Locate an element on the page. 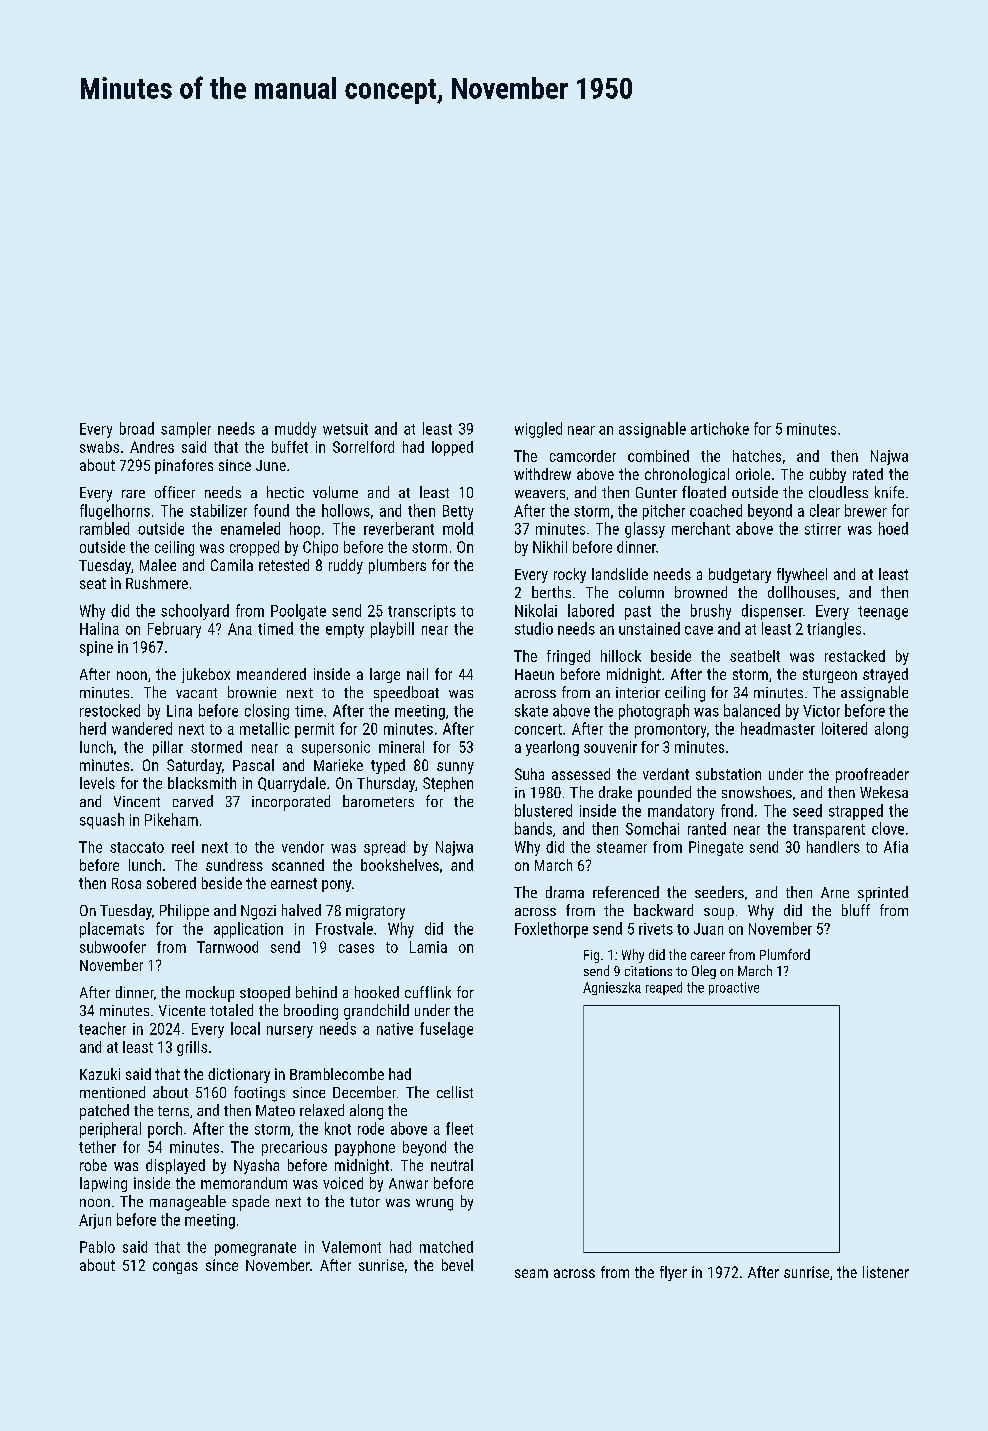 Image resolution: width=988 pixels, height=1431 pixels. substation is located at coordinates (728, 774).
